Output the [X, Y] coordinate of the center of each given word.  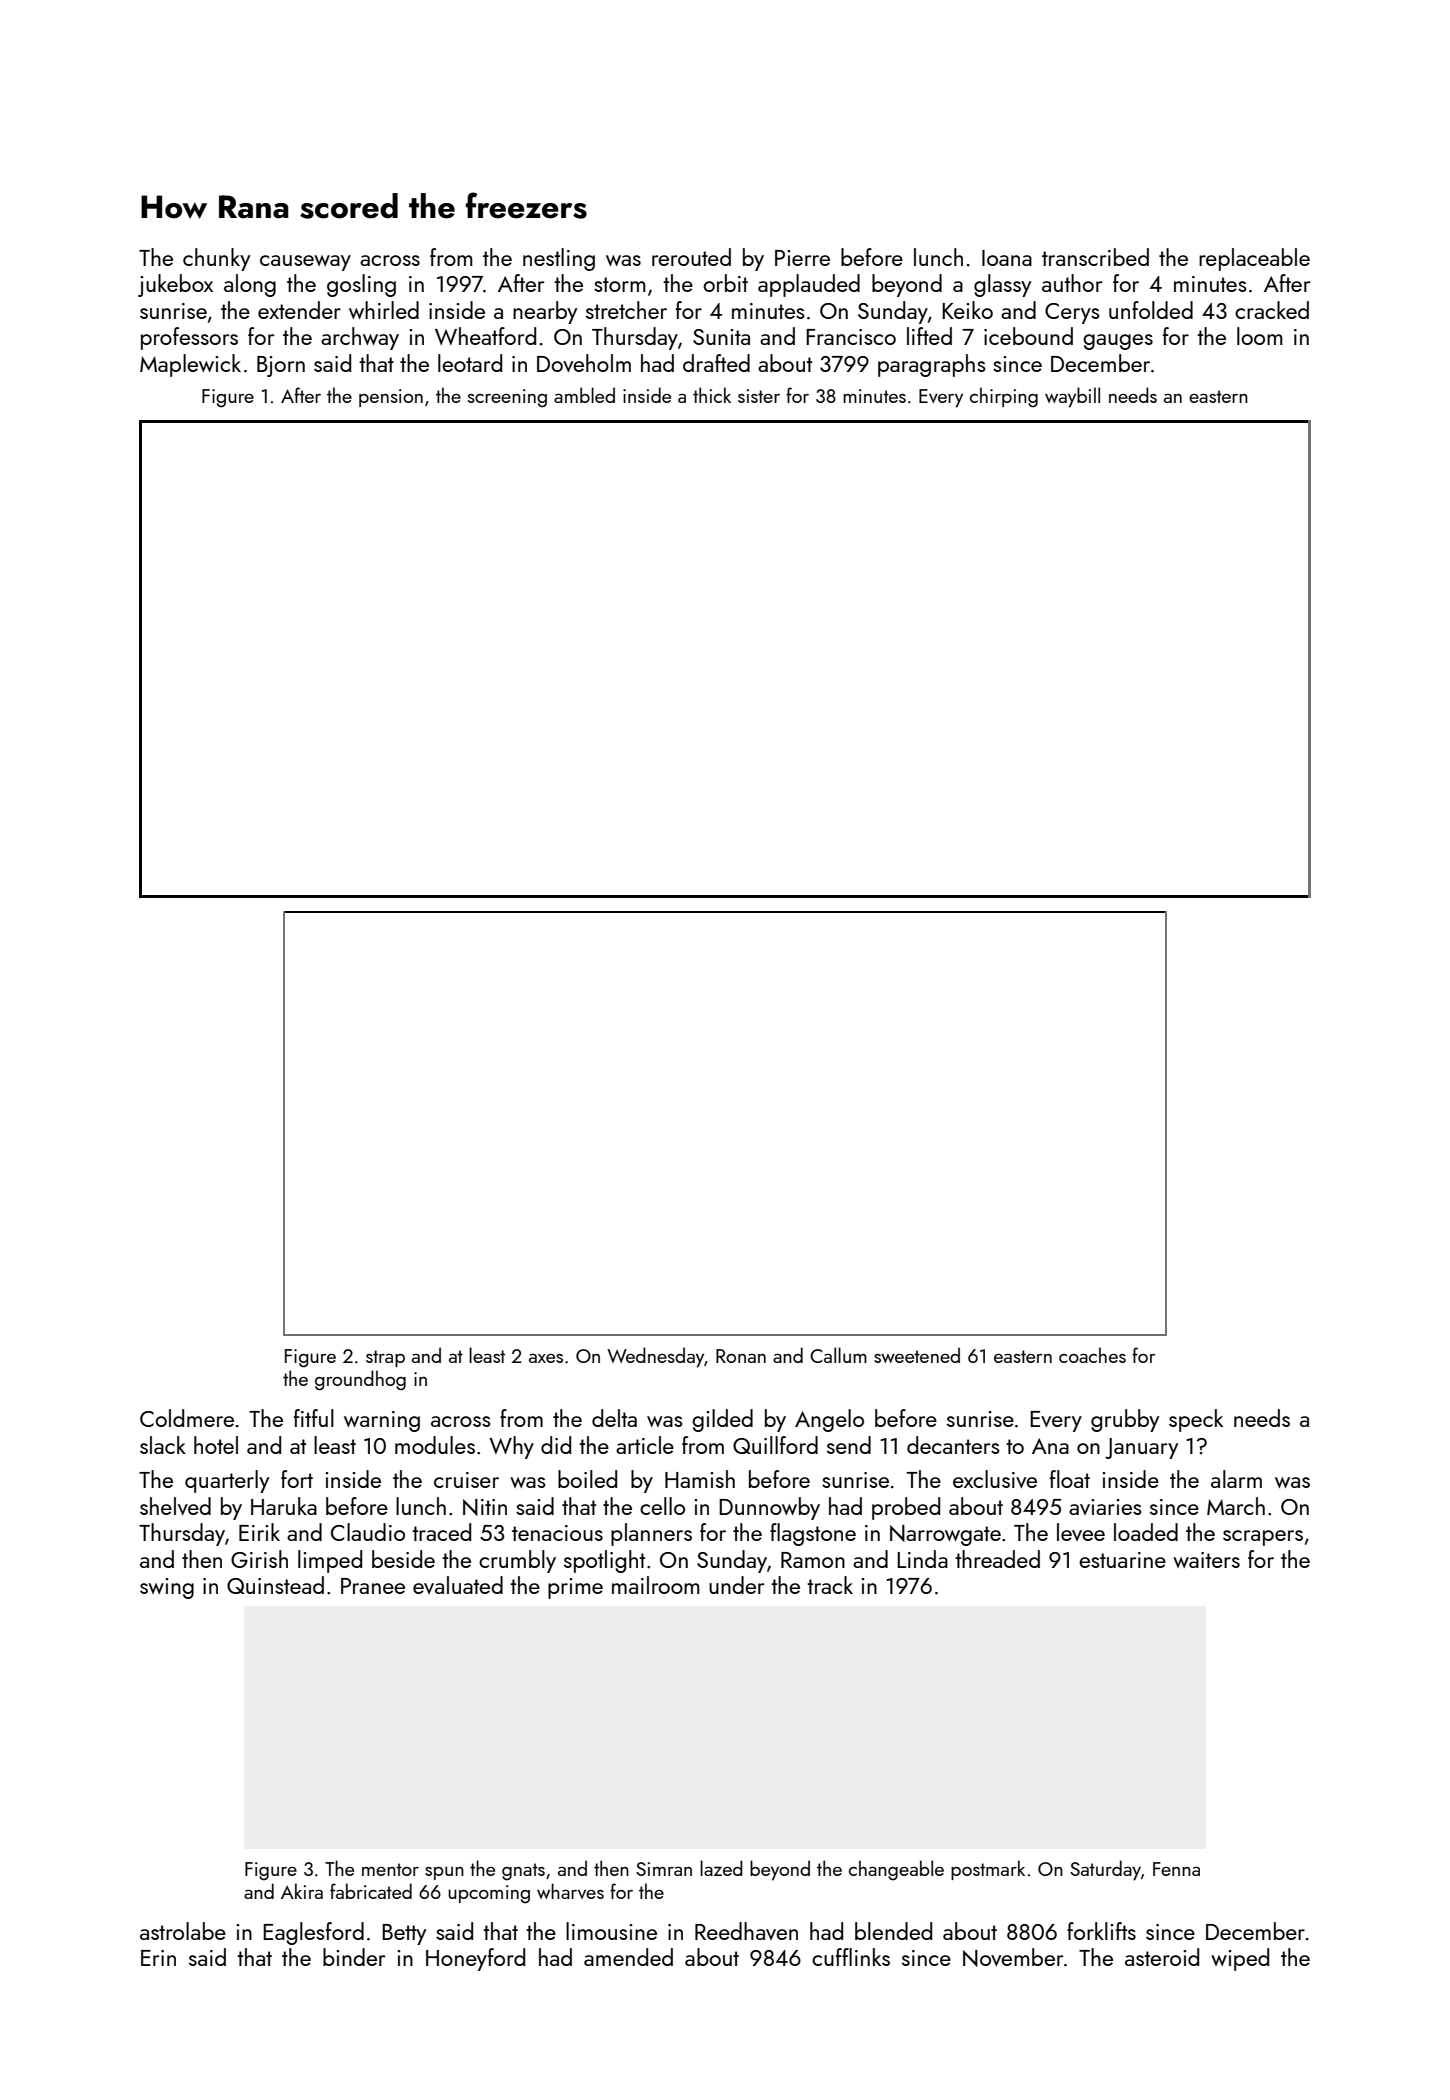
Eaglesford [313, 1933]
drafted [716, 363]
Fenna [1176, 1869]
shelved [175, 1506]
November [1013, 1957]
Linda [922, 1559]
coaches [1092, 1355]
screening [507, 398]
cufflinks [851, 1957]
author [1072, 283]
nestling [559, 259]
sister [759, 396]
